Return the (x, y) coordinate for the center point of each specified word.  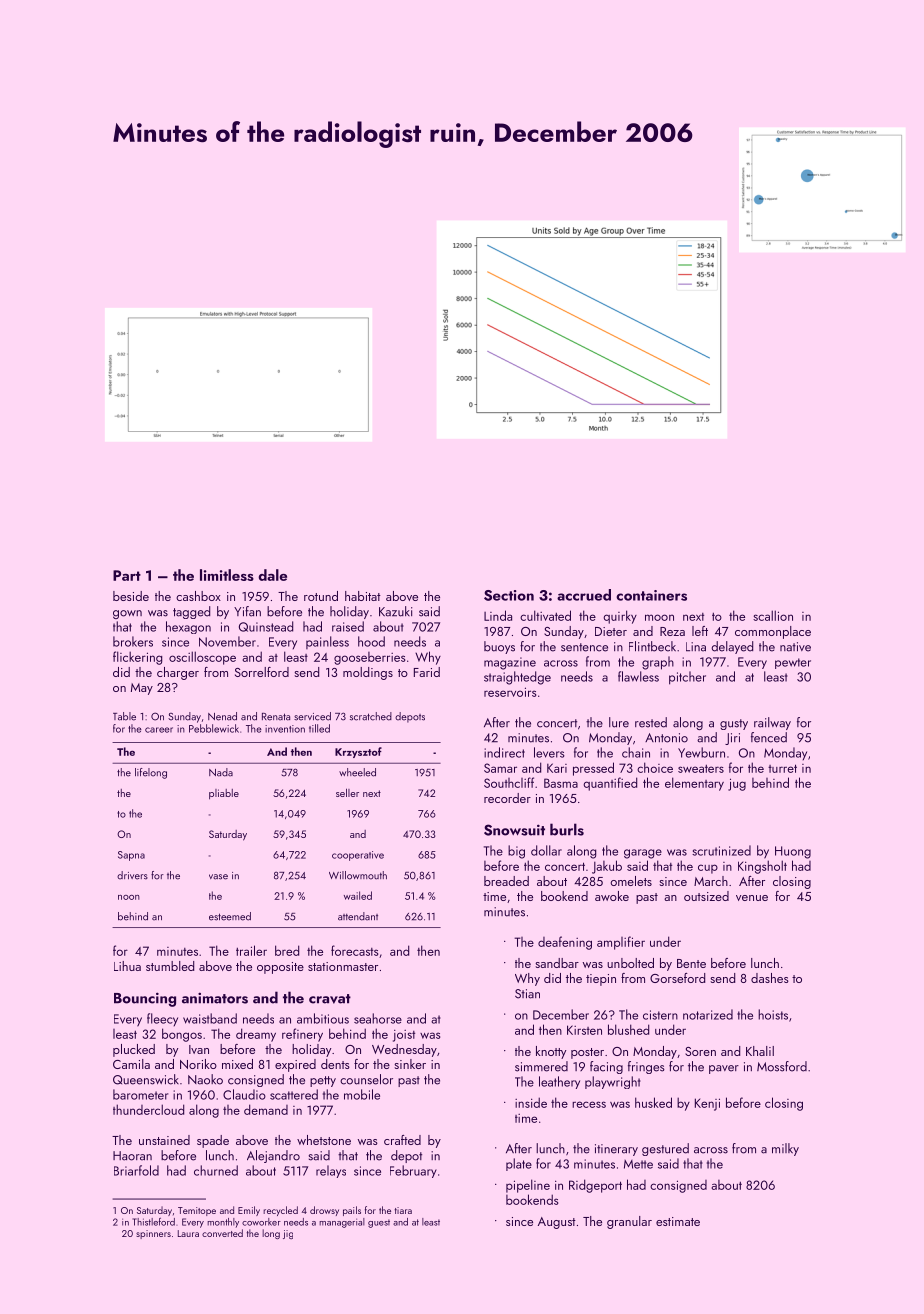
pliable (224, 794)
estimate (678, 1221)
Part (127, 575)
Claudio (244, 1094)
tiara (403, 1210)
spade (213, 1141)
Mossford (782, 1066)
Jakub (607, 867)
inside (531, 1102)
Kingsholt (762, 867)
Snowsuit (514, 830)
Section (509, 595)
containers (651, 595)
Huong (793, 852)
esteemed (230, 916)
